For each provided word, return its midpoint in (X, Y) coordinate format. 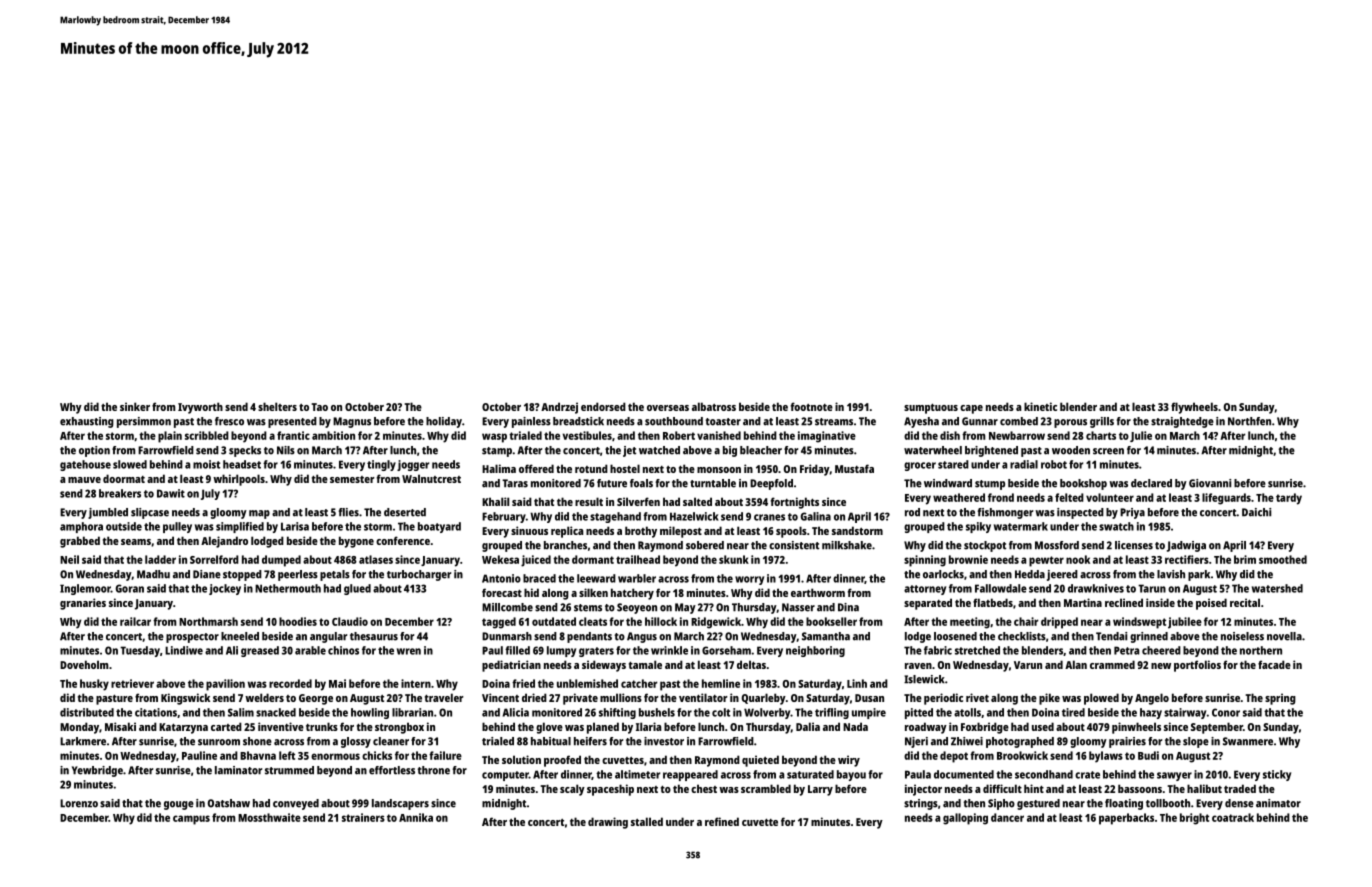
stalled (647, 821)
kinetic (1040, 406)
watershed (1277, 588)
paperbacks (1126, 819)
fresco (229, 421)
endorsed (603, 406)
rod (912, 512)
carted (226, 726)
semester (352, 479)
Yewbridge (97, 771)
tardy (1289, 499)
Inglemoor (85, 589)
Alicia (516, 712)
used (1043, 726)
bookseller (831, 621)
